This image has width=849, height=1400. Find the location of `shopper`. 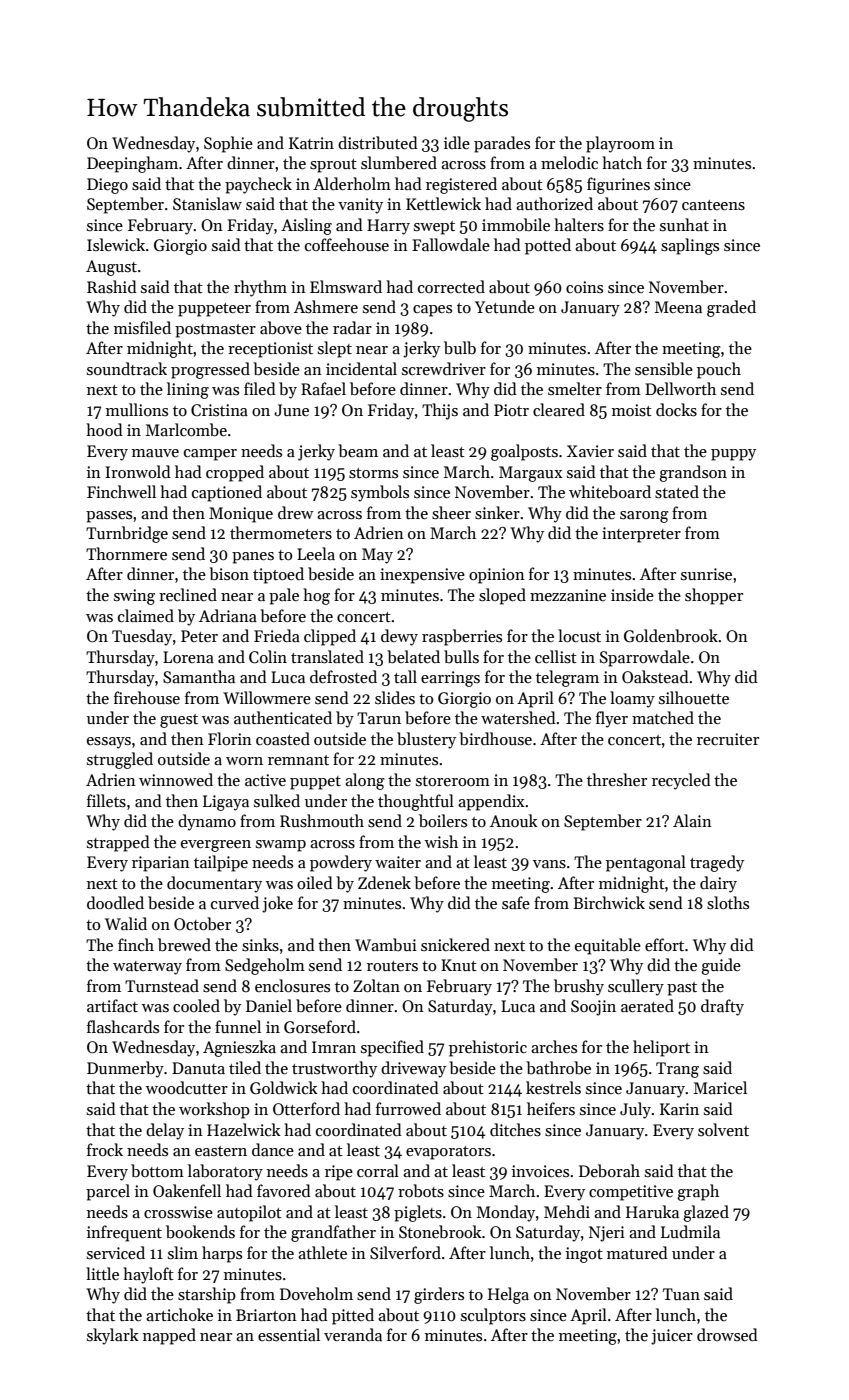

shopper is located at coordinates (714, 596).
